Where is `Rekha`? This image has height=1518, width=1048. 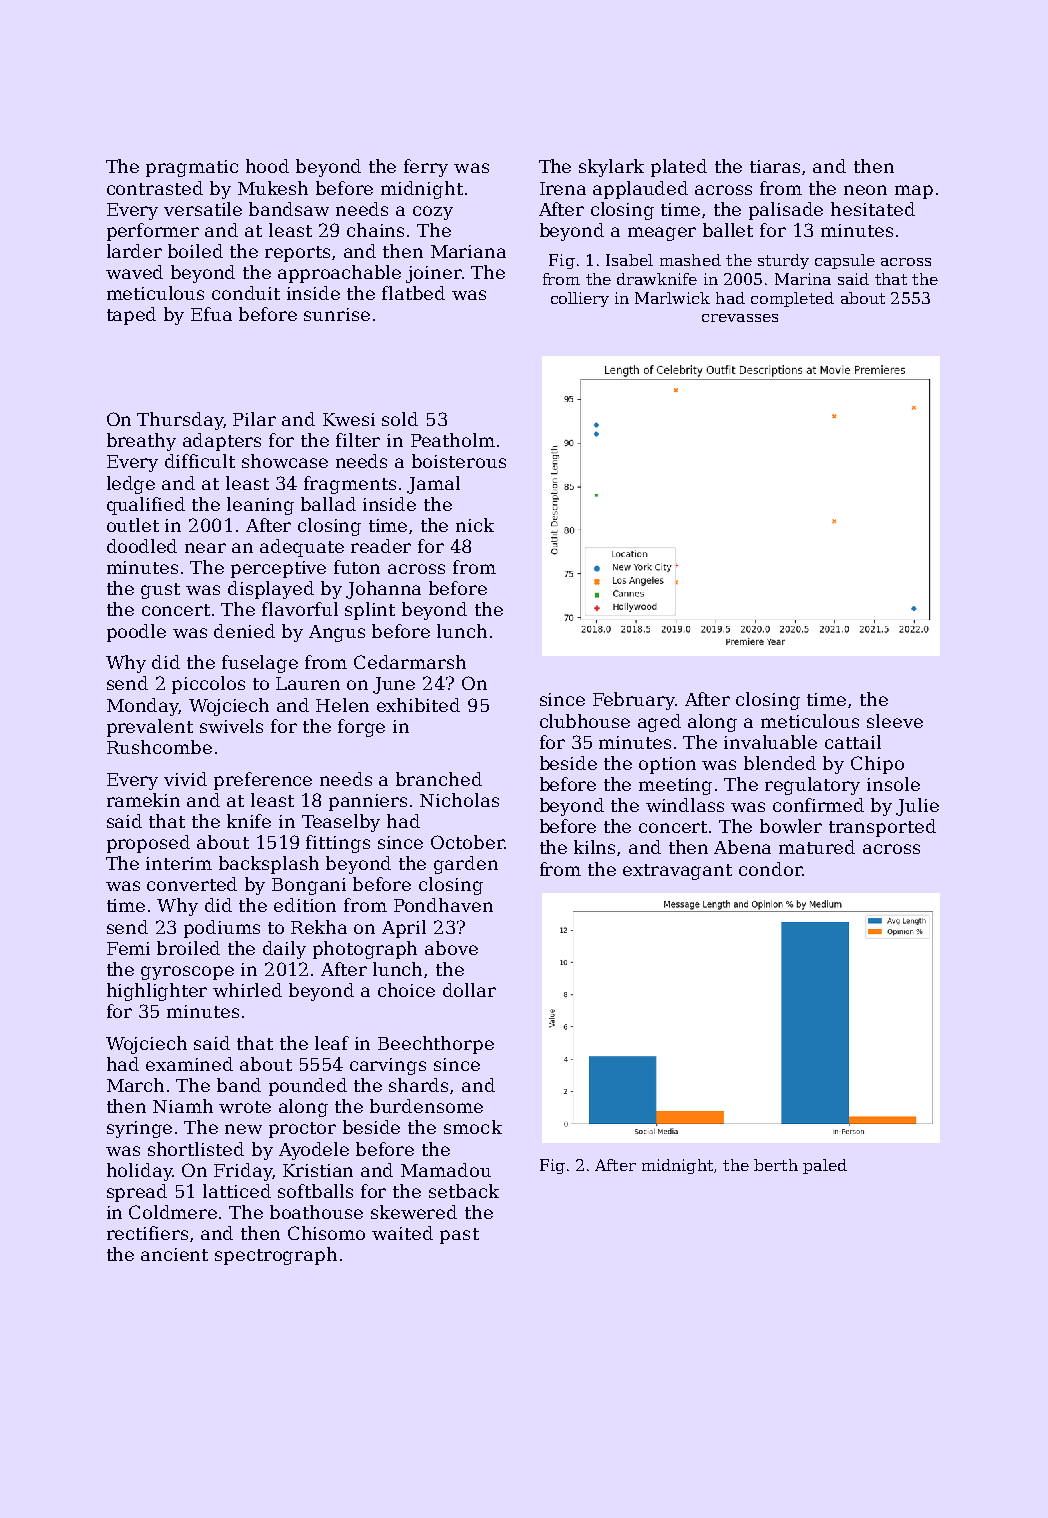 Rekha is located at coordinates (319, 927).
